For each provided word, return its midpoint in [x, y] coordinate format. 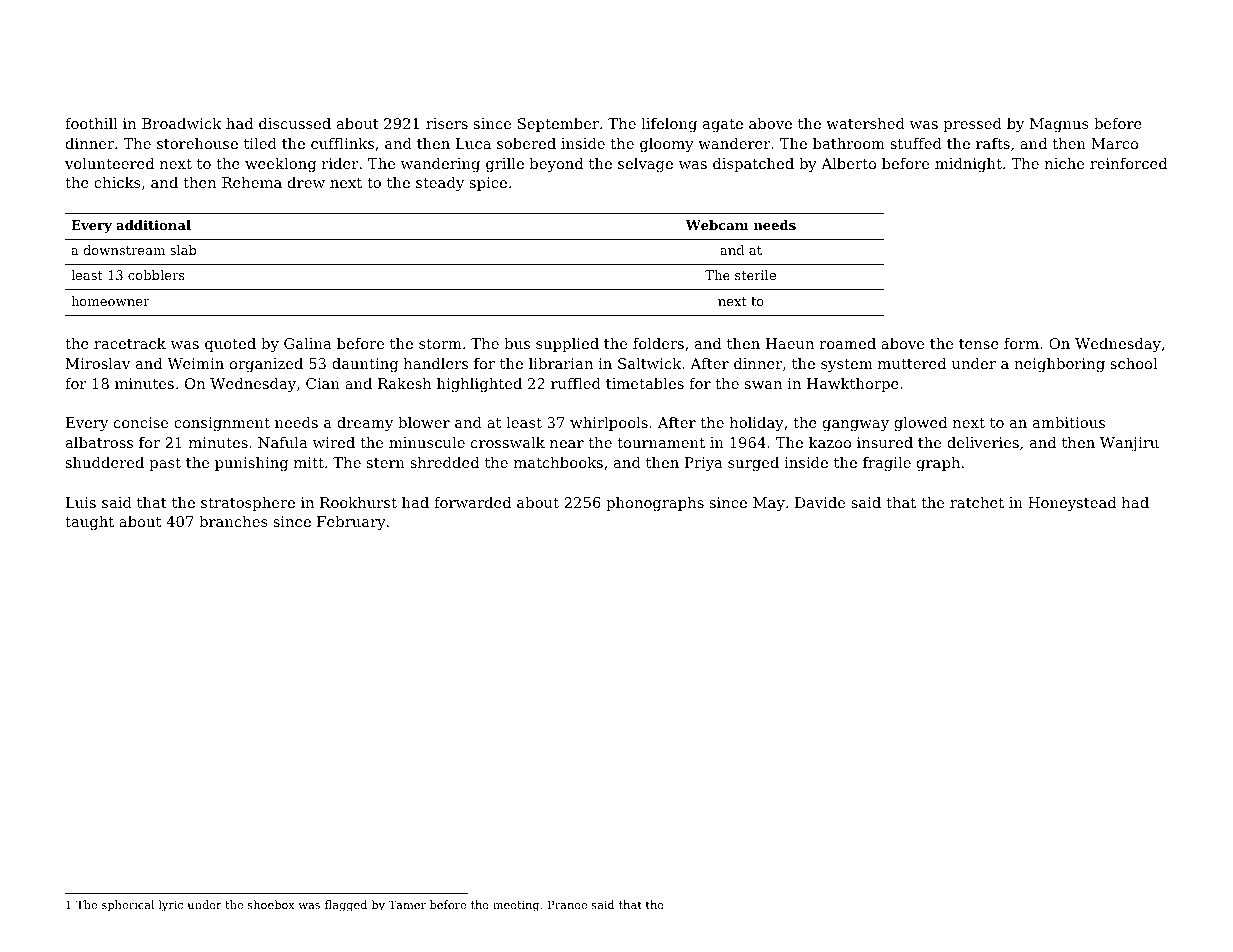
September [558, 125]
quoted [230, 345]
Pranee [567, 904]
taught [89, 523]
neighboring [1059, 365]
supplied [567, 345]
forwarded [472, 502]
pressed [973, 125]
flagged [346, 906]
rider [340, 163]
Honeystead [1072, 504]
